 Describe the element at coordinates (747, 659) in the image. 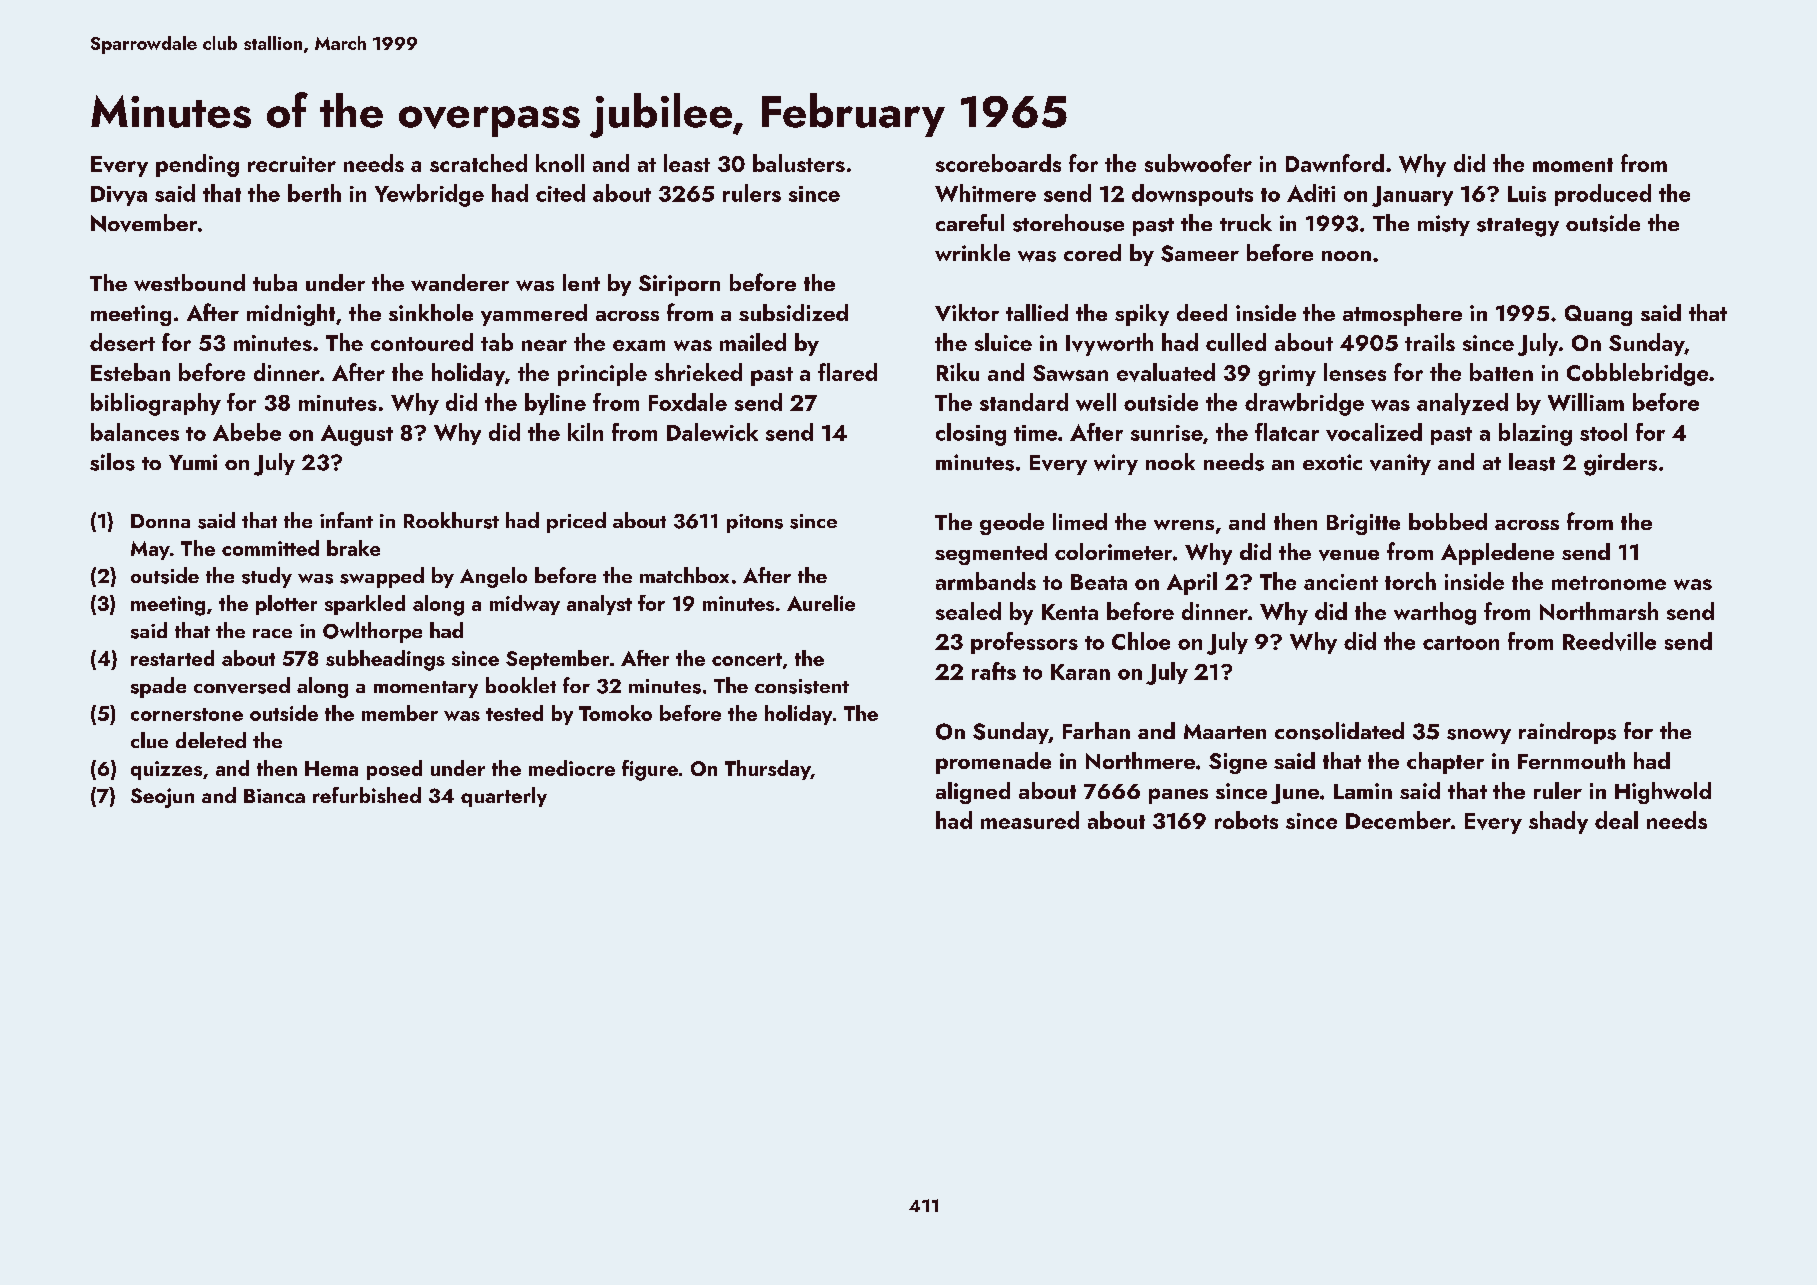

I see `concert` at that location.
